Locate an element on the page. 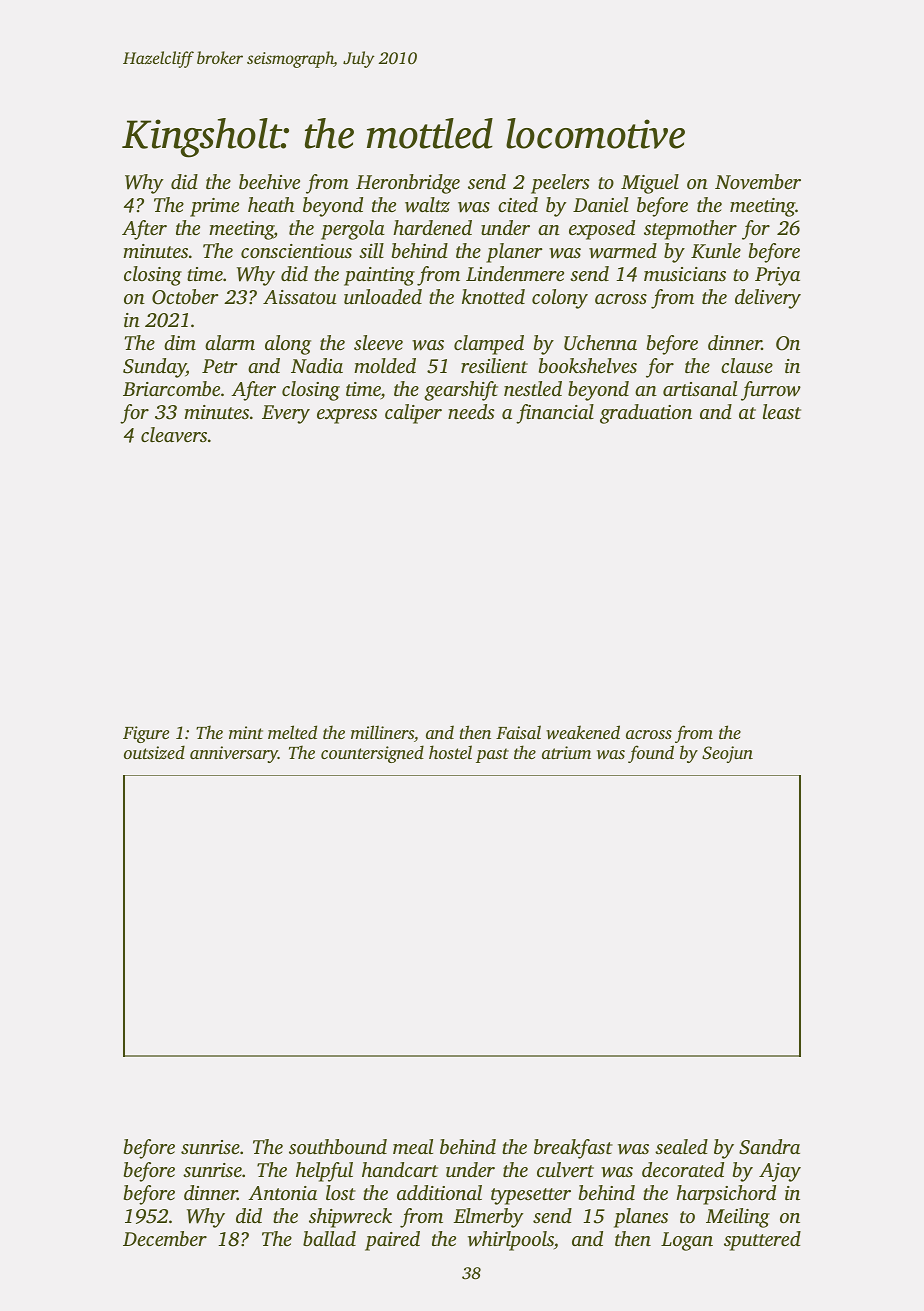 Image resolution: width=924 pixels, height=1311 pixels. anniversary is located at coordinates (234, 754).
